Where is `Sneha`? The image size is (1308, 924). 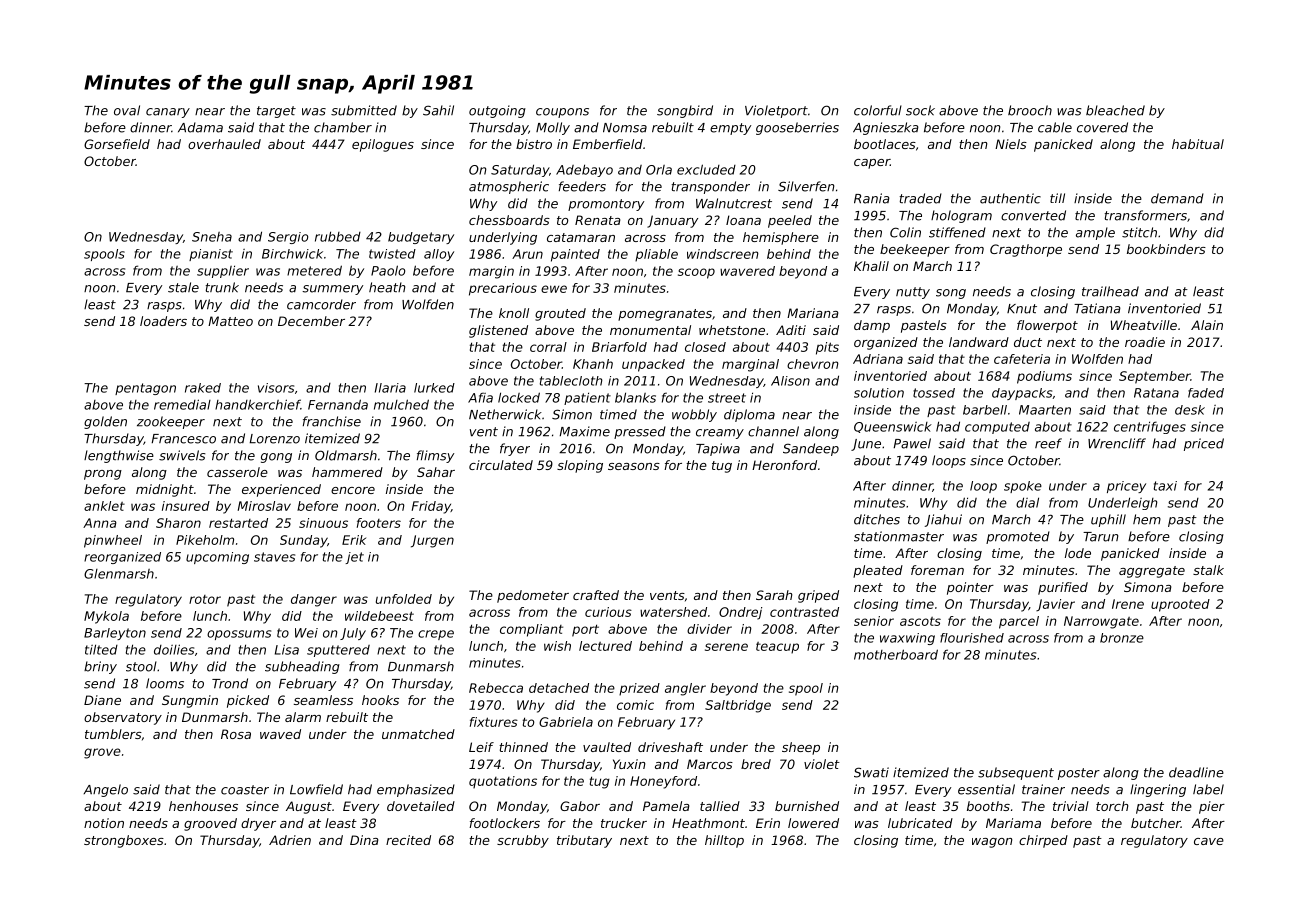
Sneha is located at coordinates (212, 237).
